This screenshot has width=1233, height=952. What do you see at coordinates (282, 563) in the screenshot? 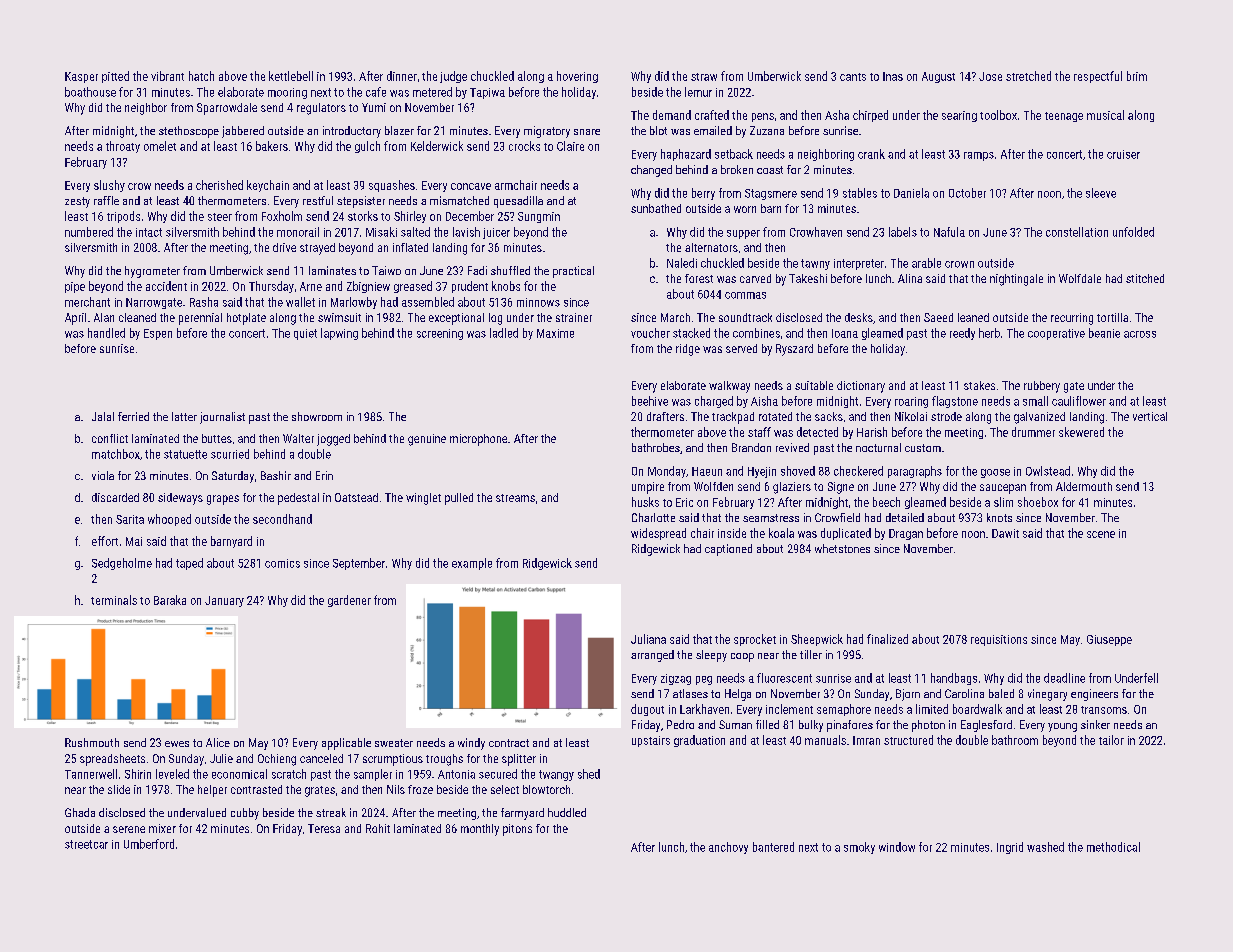
I see `comics` at bounding box center [282, 563].
